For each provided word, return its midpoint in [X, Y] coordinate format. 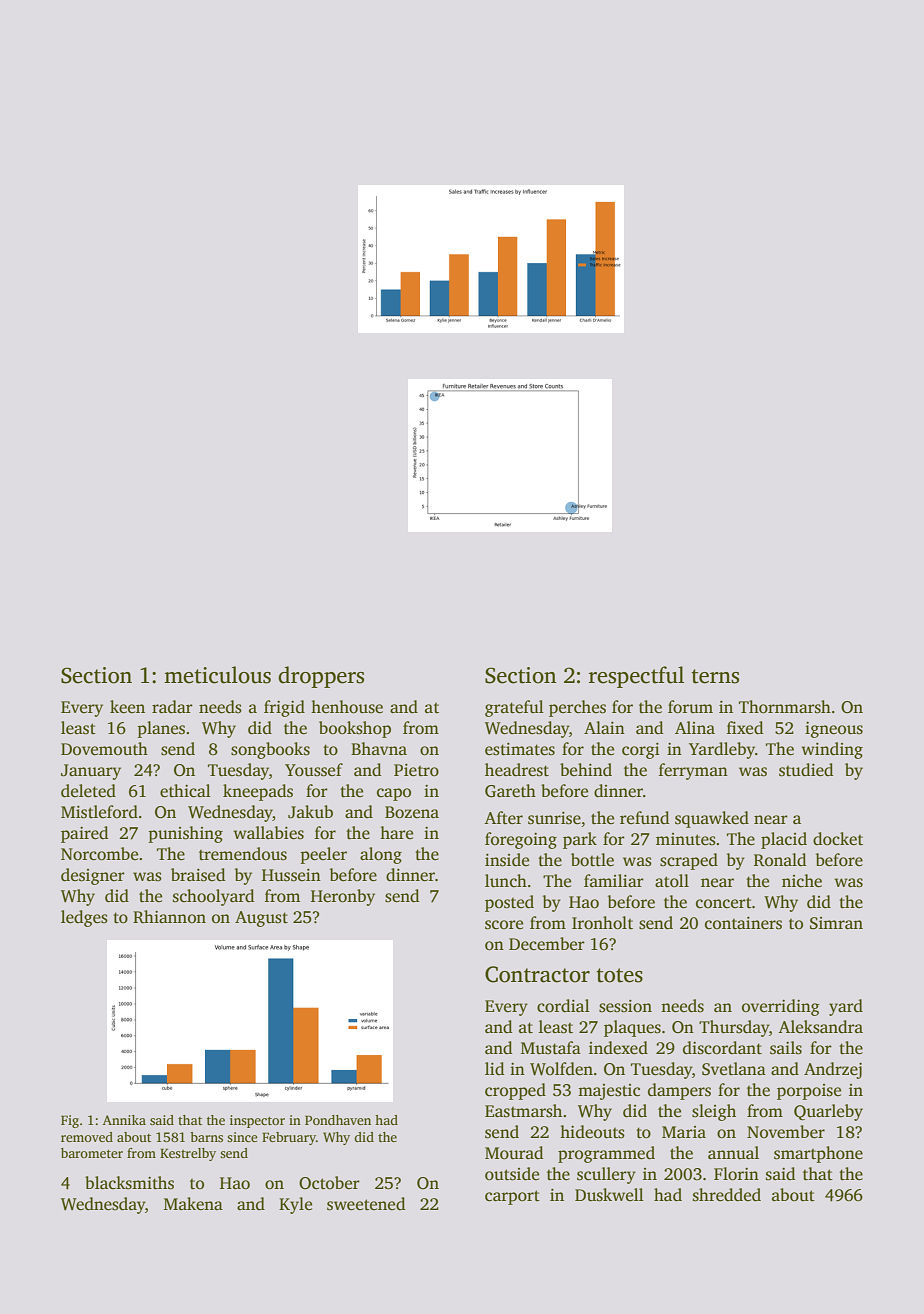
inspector [257, 1121]
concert [724, 903]
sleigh [714, 1112]
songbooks [270, 750]
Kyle [295, 1205]
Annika [124, 1120]
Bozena [412, 812]
